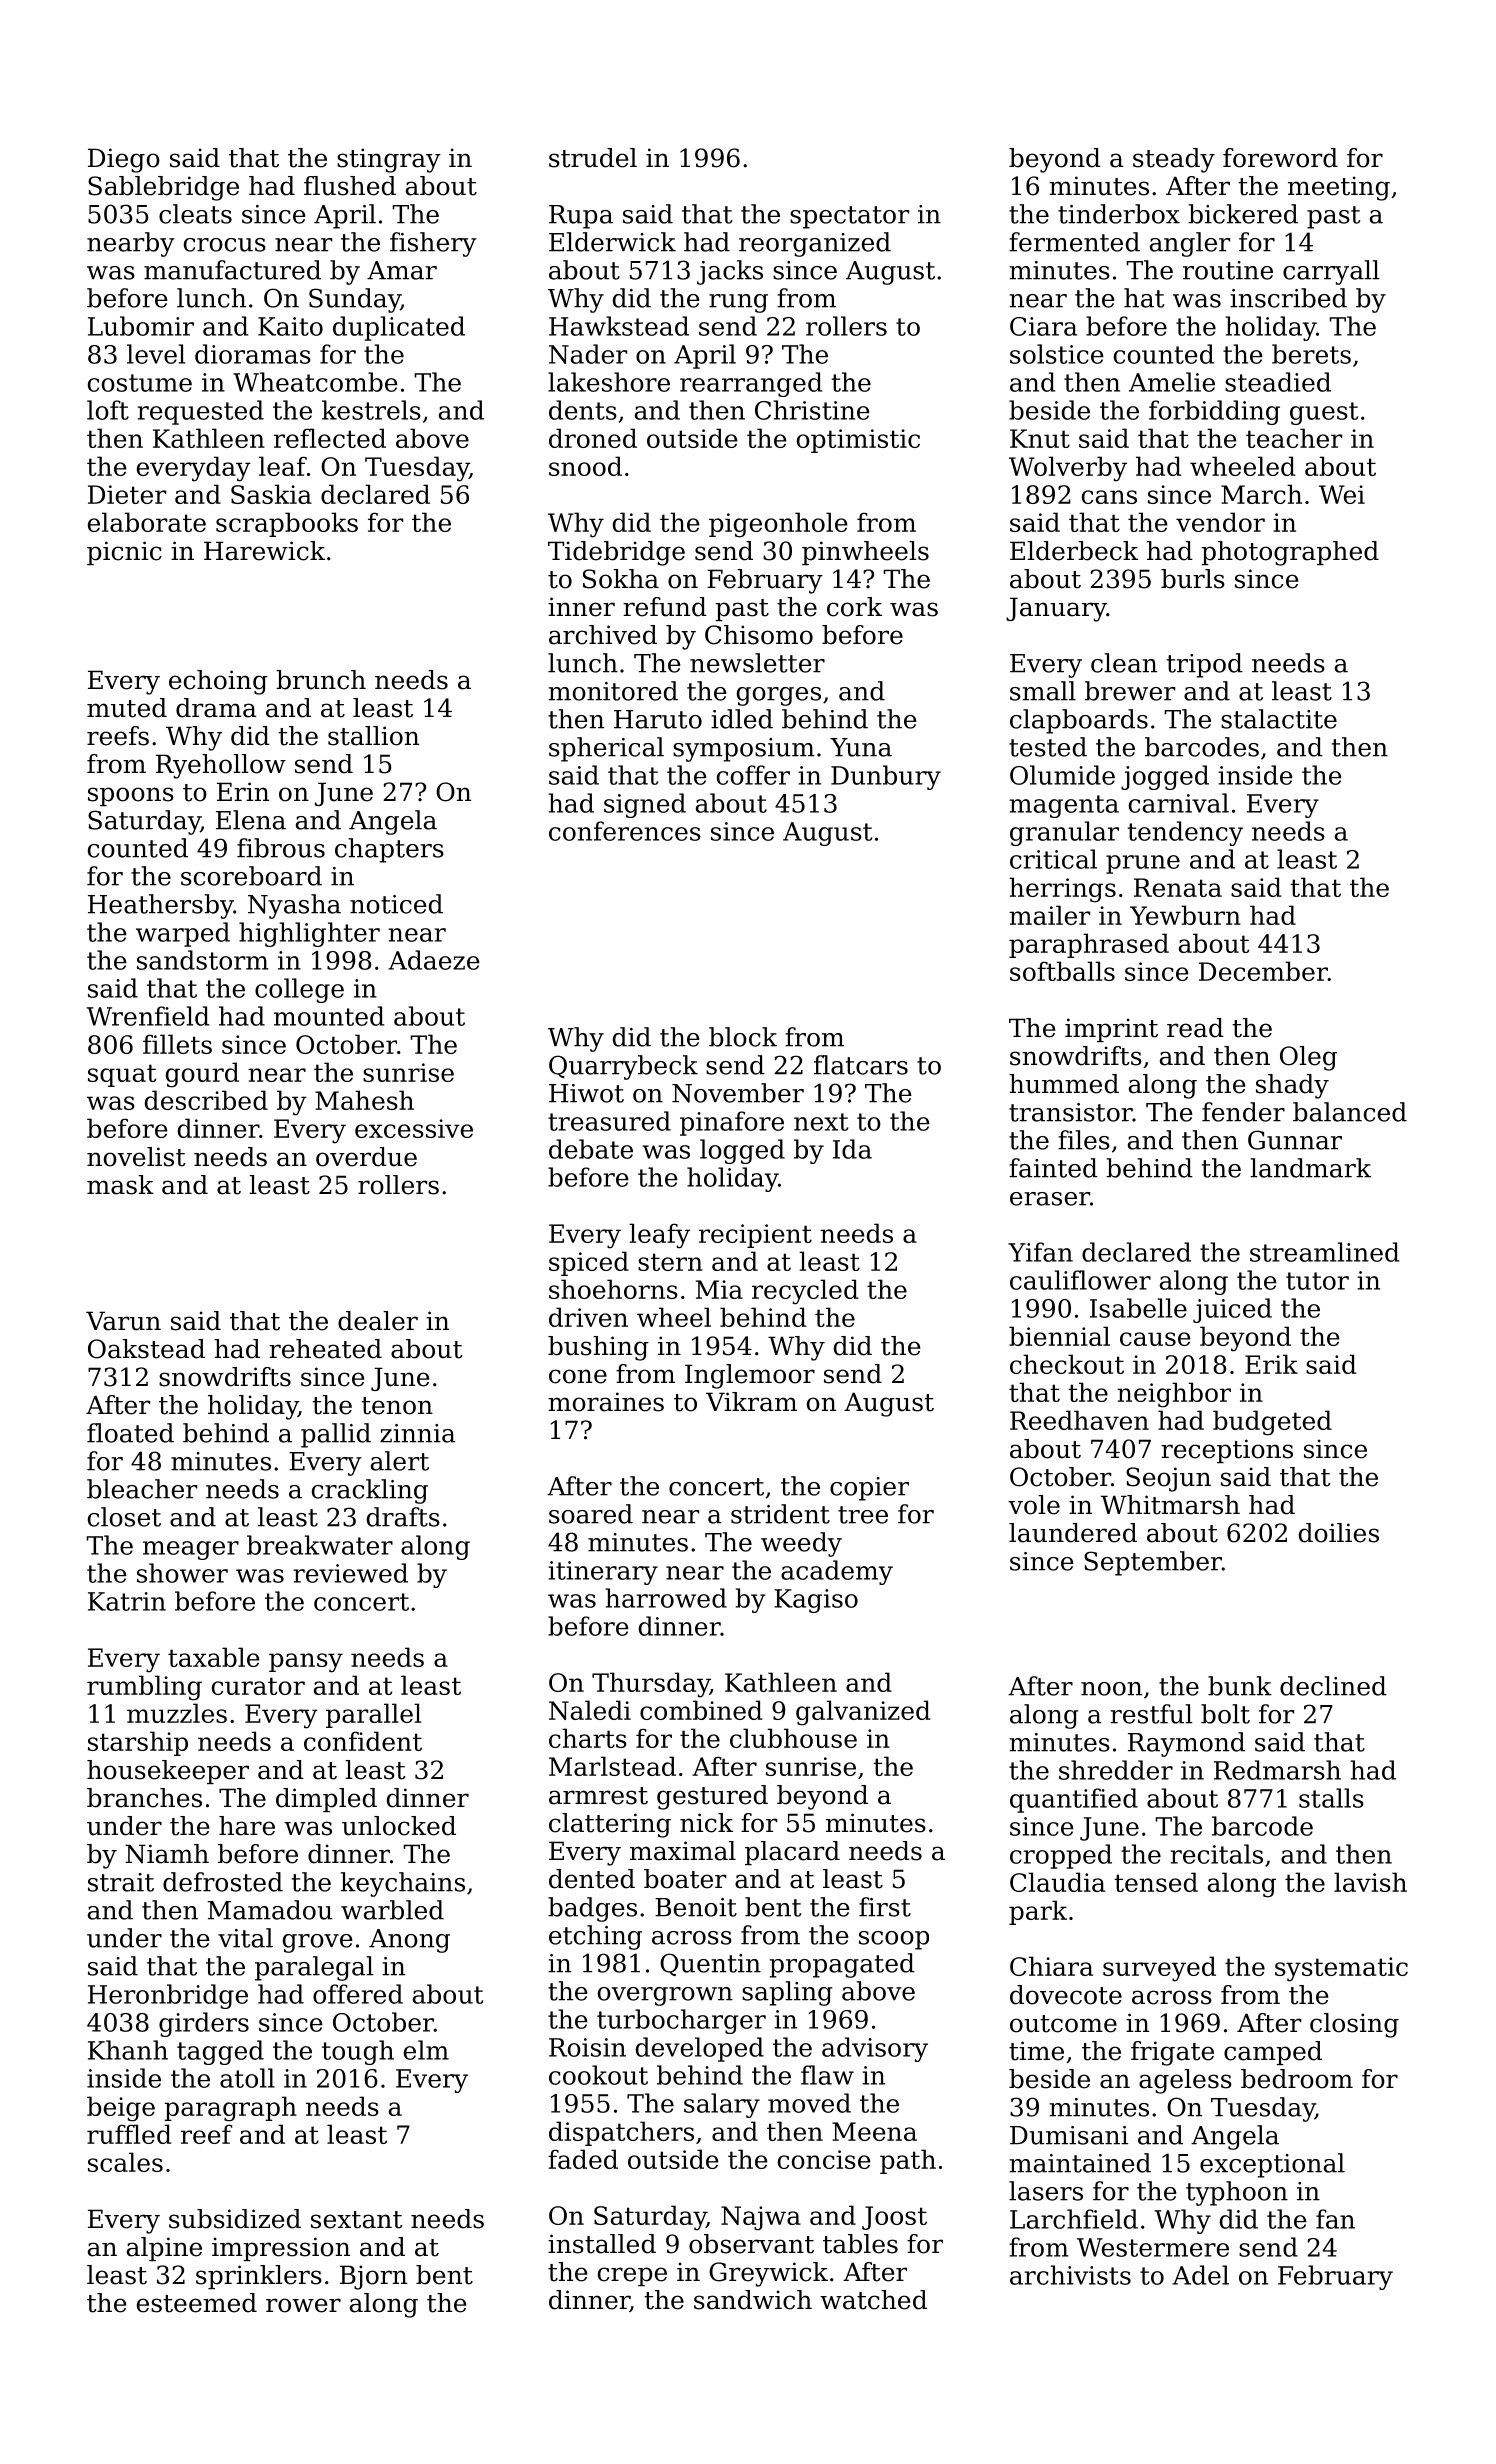 This document has height=2464, width=1496. Describe the element at coordinates (1049, 915) in the document. I see `mailer` at that location.
